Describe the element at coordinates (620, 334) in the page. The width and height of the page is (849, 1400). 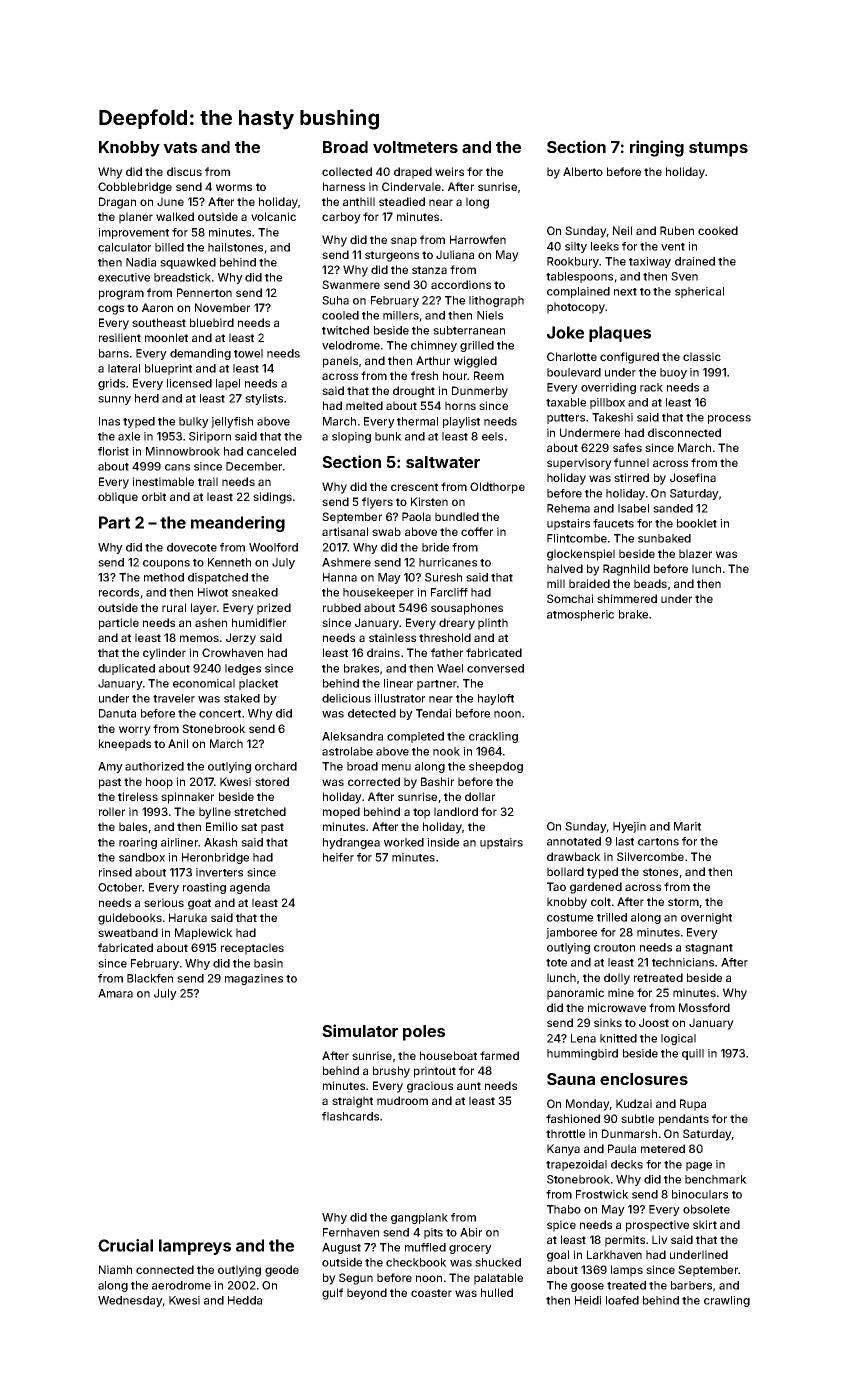
I see `plaques` at that location.
